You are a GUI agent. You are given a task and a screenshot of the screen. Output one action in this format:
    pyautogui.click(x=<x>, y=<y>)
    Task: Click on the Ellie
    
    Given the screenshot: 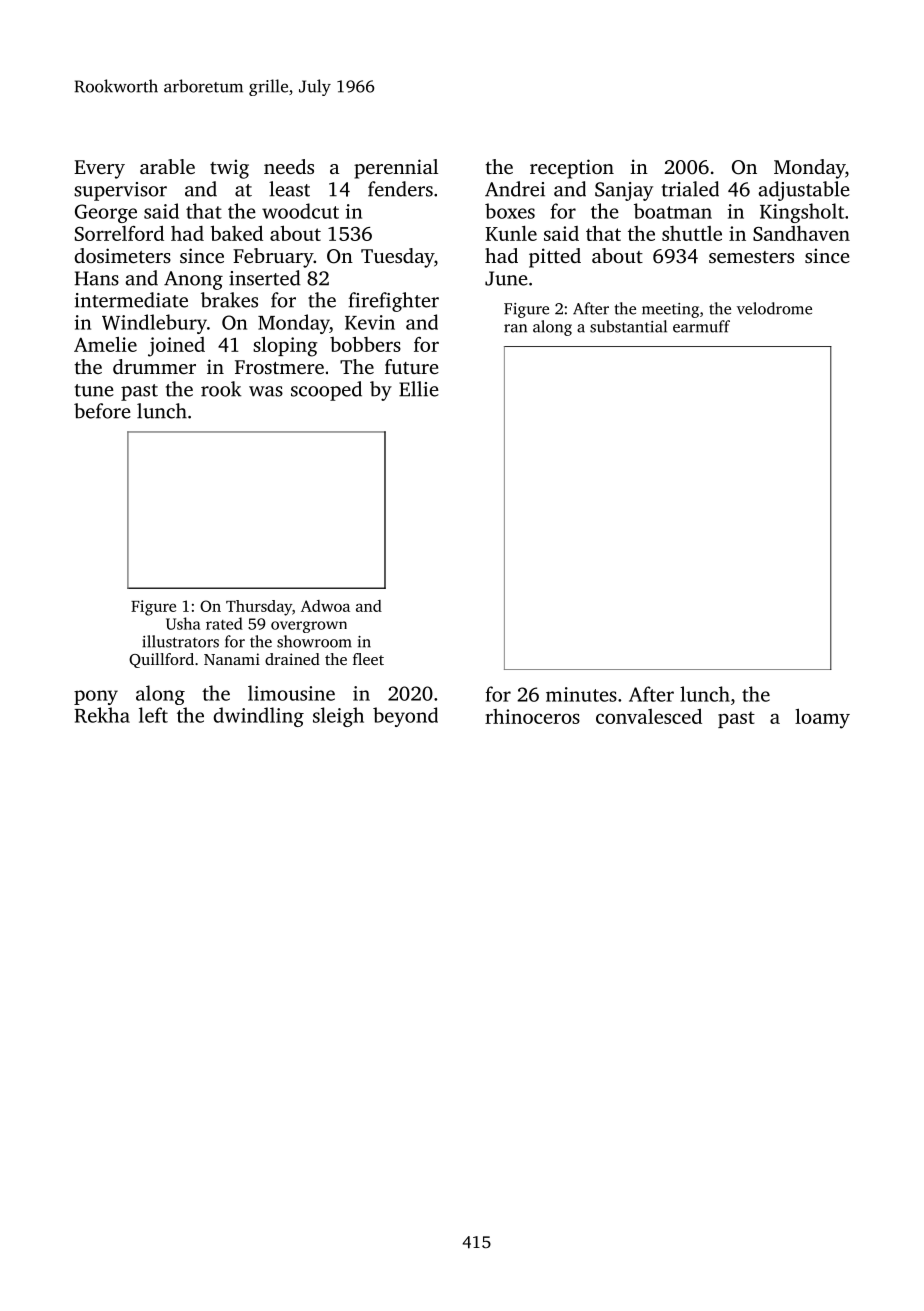 What is the action you would take?
    pyautogui.click(x=419, y=389)
